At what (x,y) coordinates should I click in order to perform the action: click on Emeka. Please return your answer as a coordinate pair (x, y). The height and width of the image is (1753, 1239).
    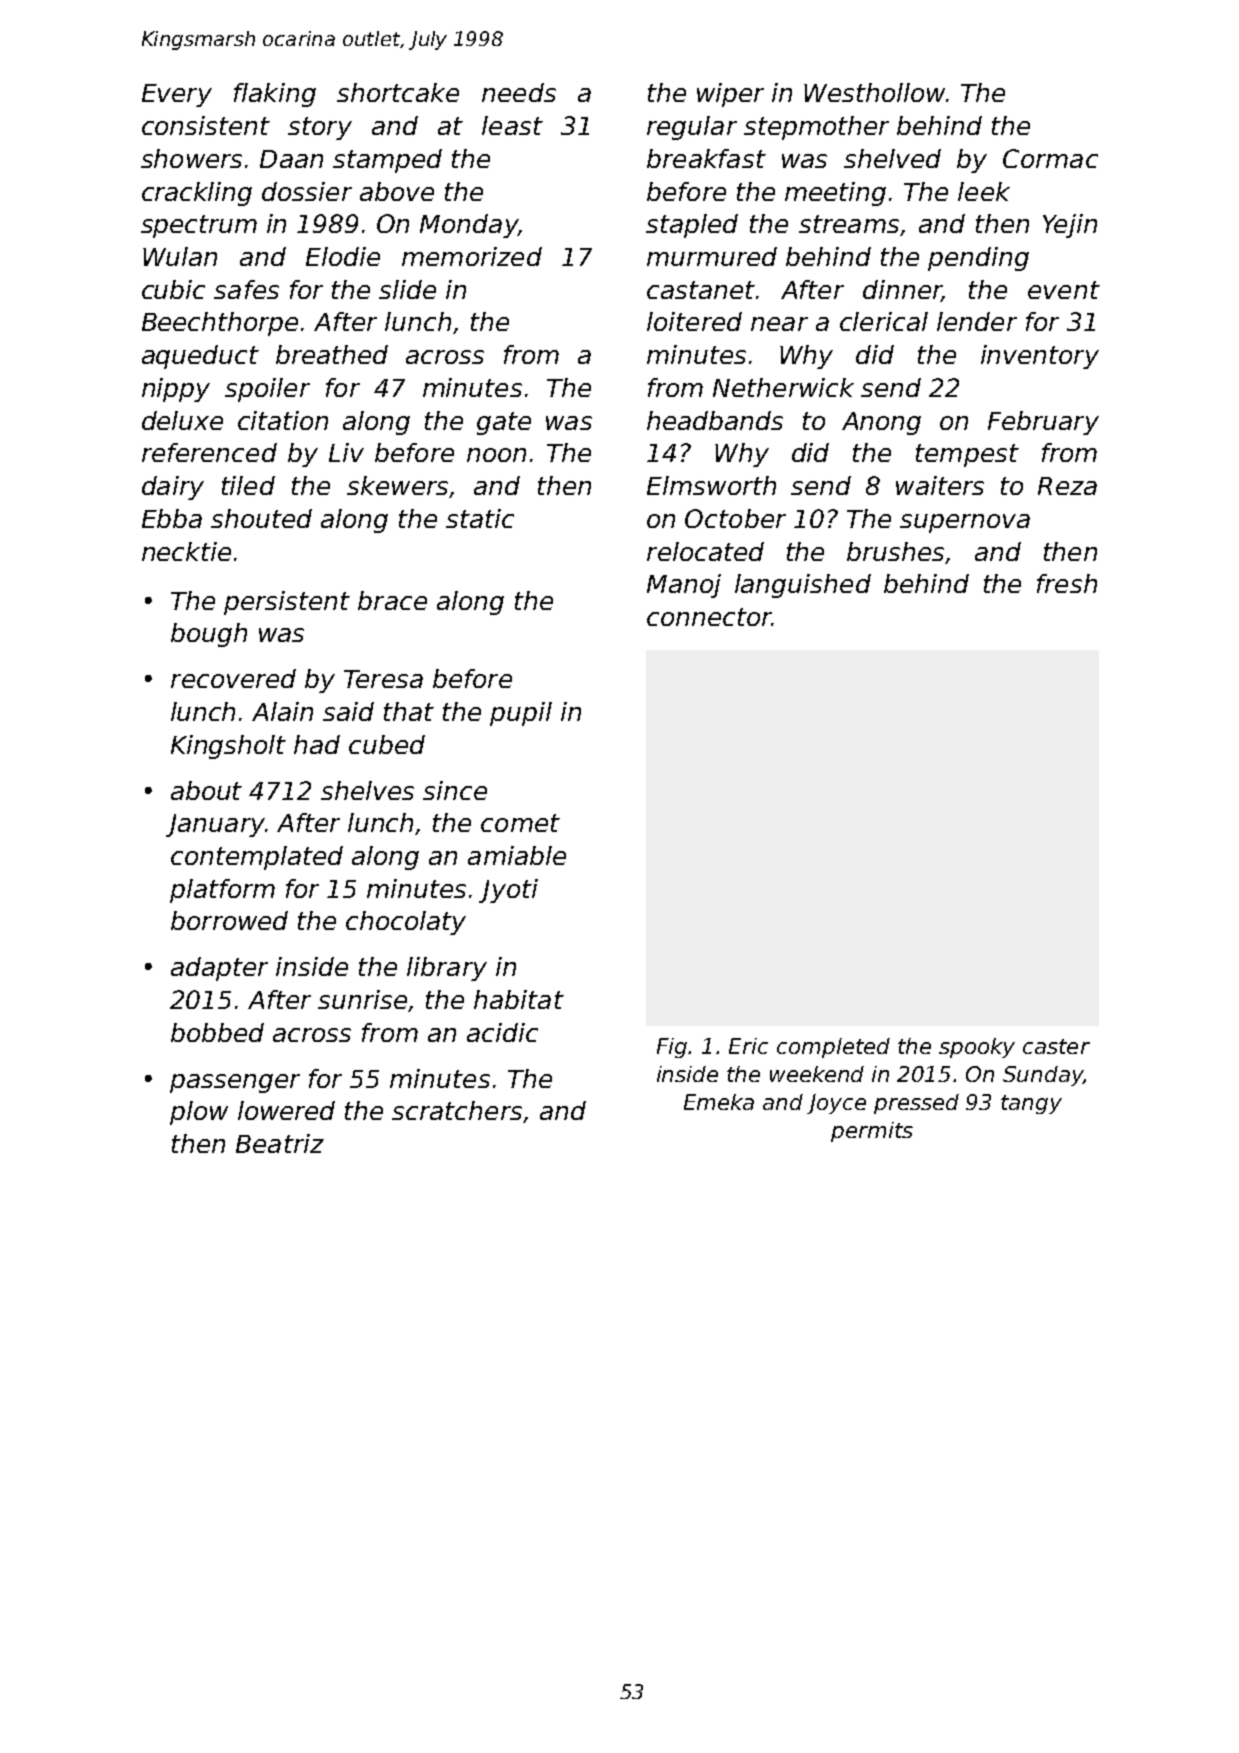
    Looking at the image, I should click on (719, 1102).
